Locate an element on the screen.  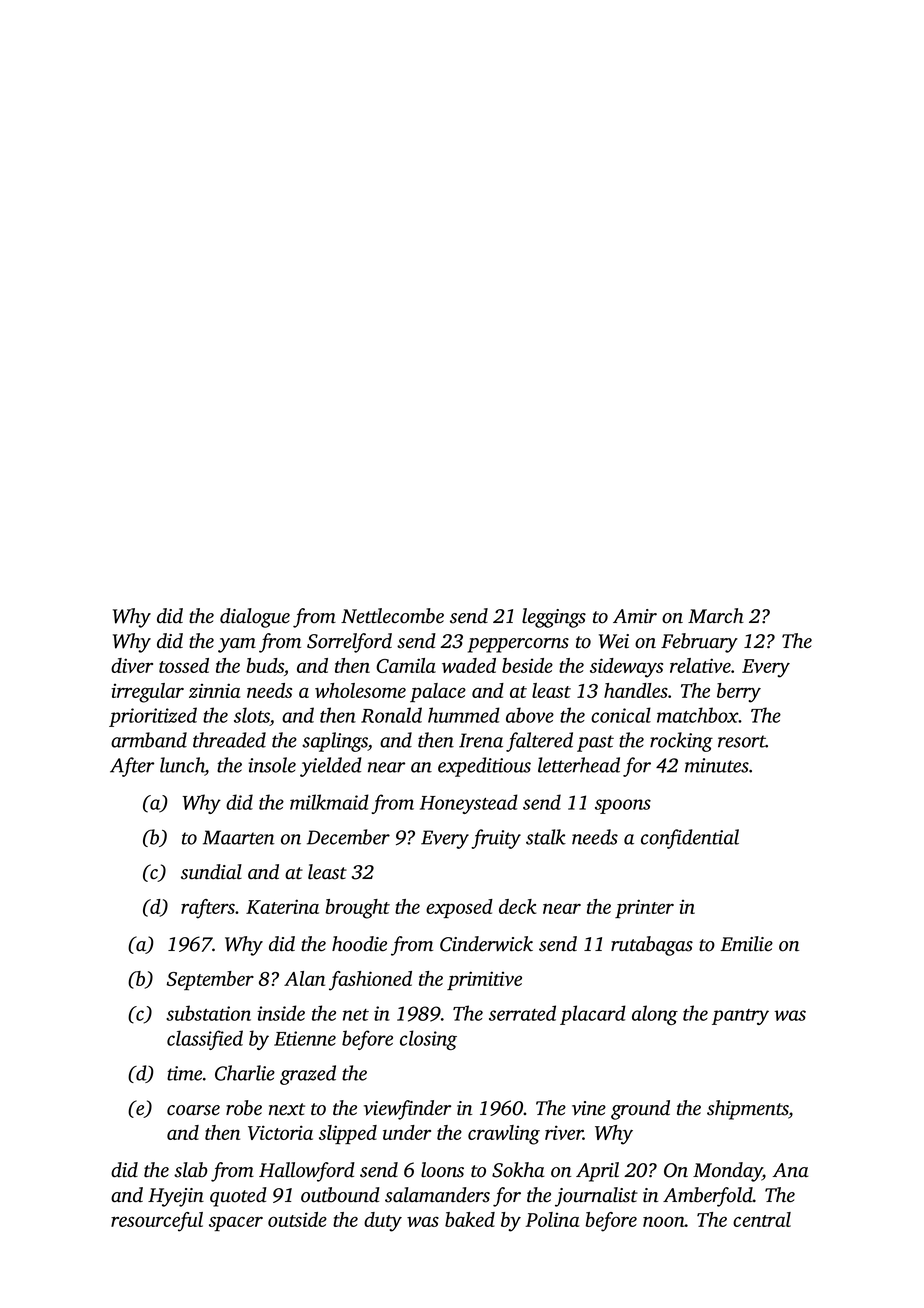
deck is located at coordinates (517, 906).
